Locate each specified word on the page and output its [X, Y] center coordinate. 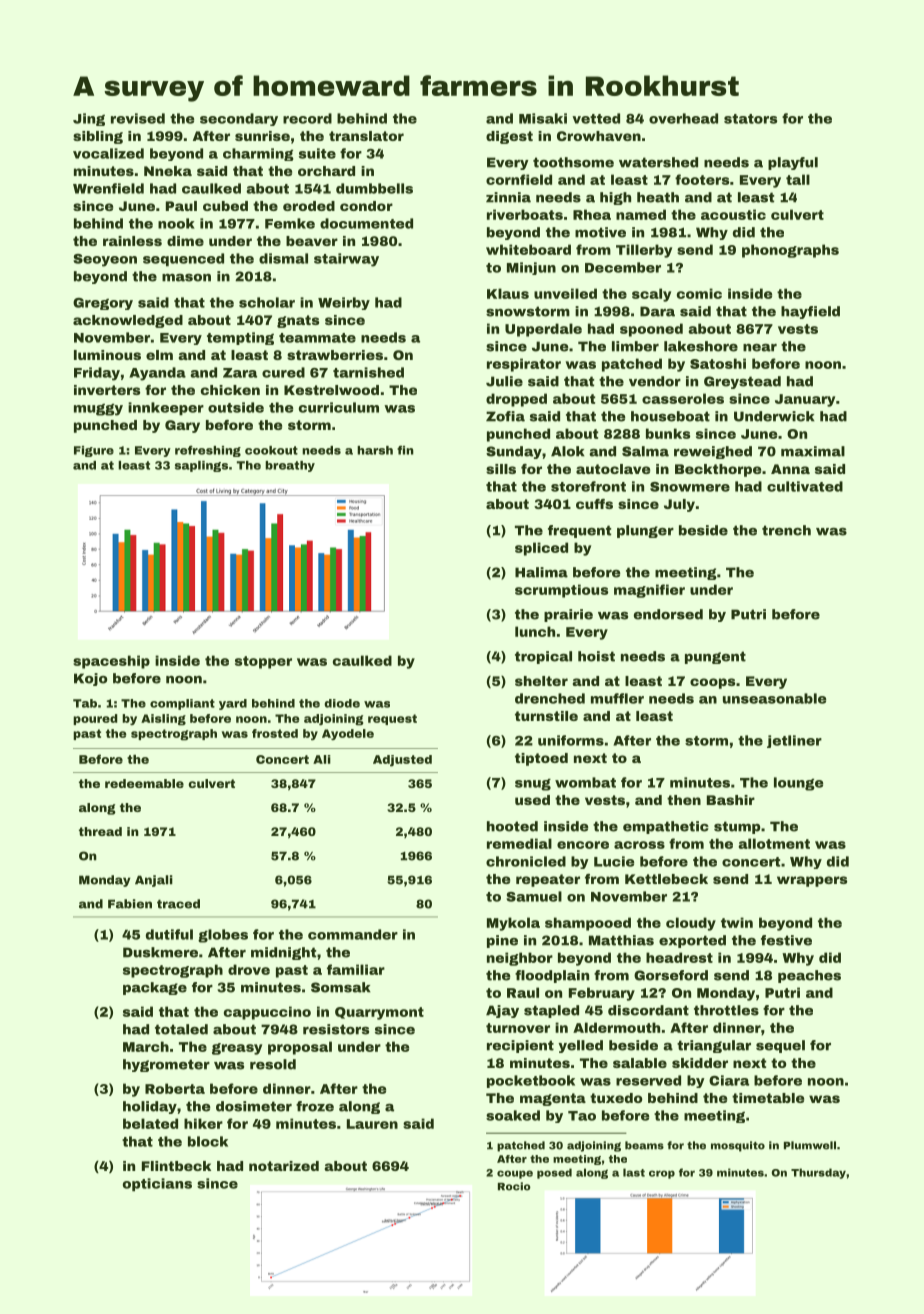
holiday [150, 1107]
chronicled [526, 861]
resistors [336, 1029]
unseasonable [774, 698]
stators [750, 119]
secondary [239, 119]
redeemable [144, 783]
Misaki [543, 118]
